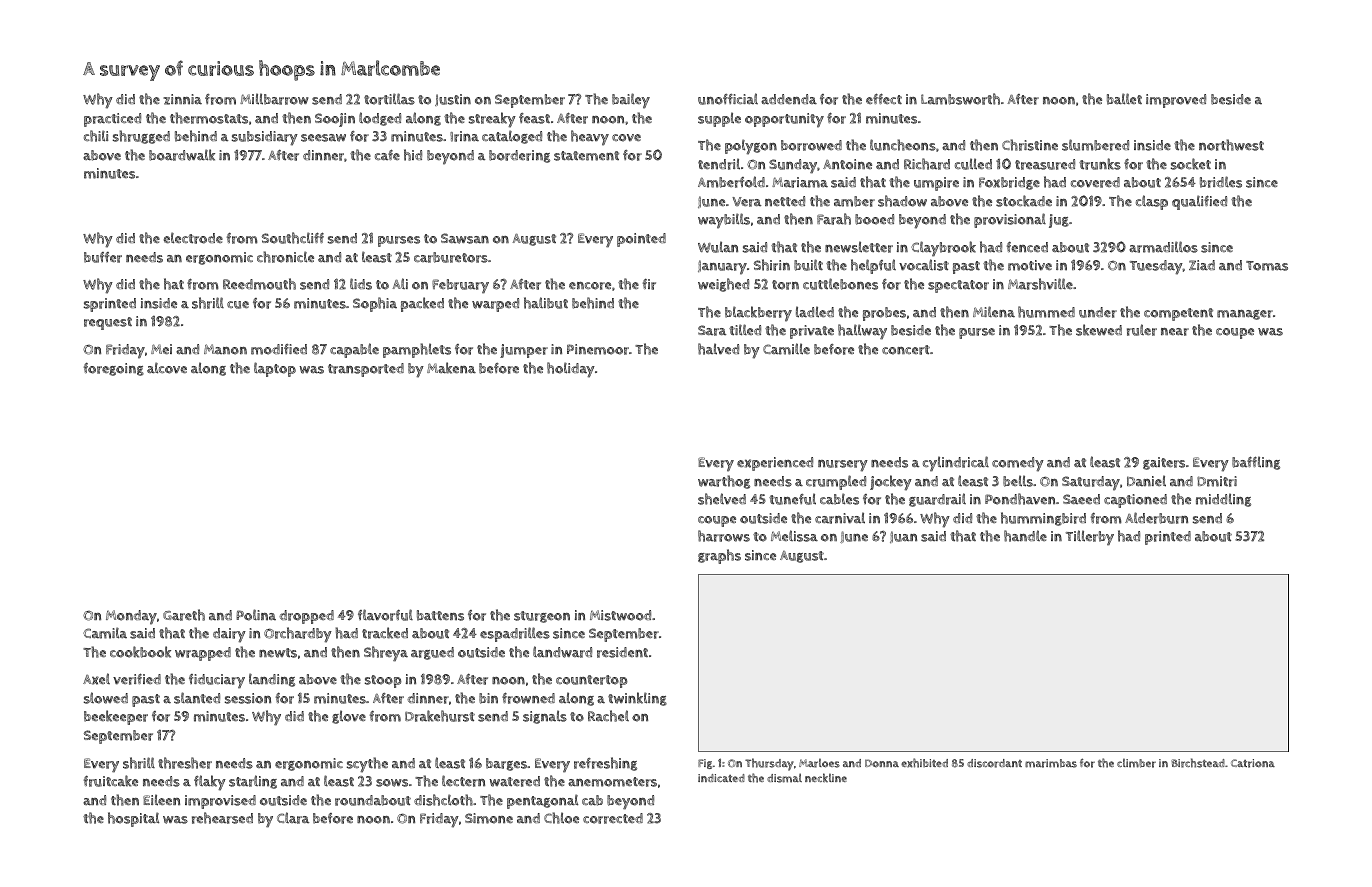 This page has height=887, width=1372. I want to click on middling, so click(1223, 500).
